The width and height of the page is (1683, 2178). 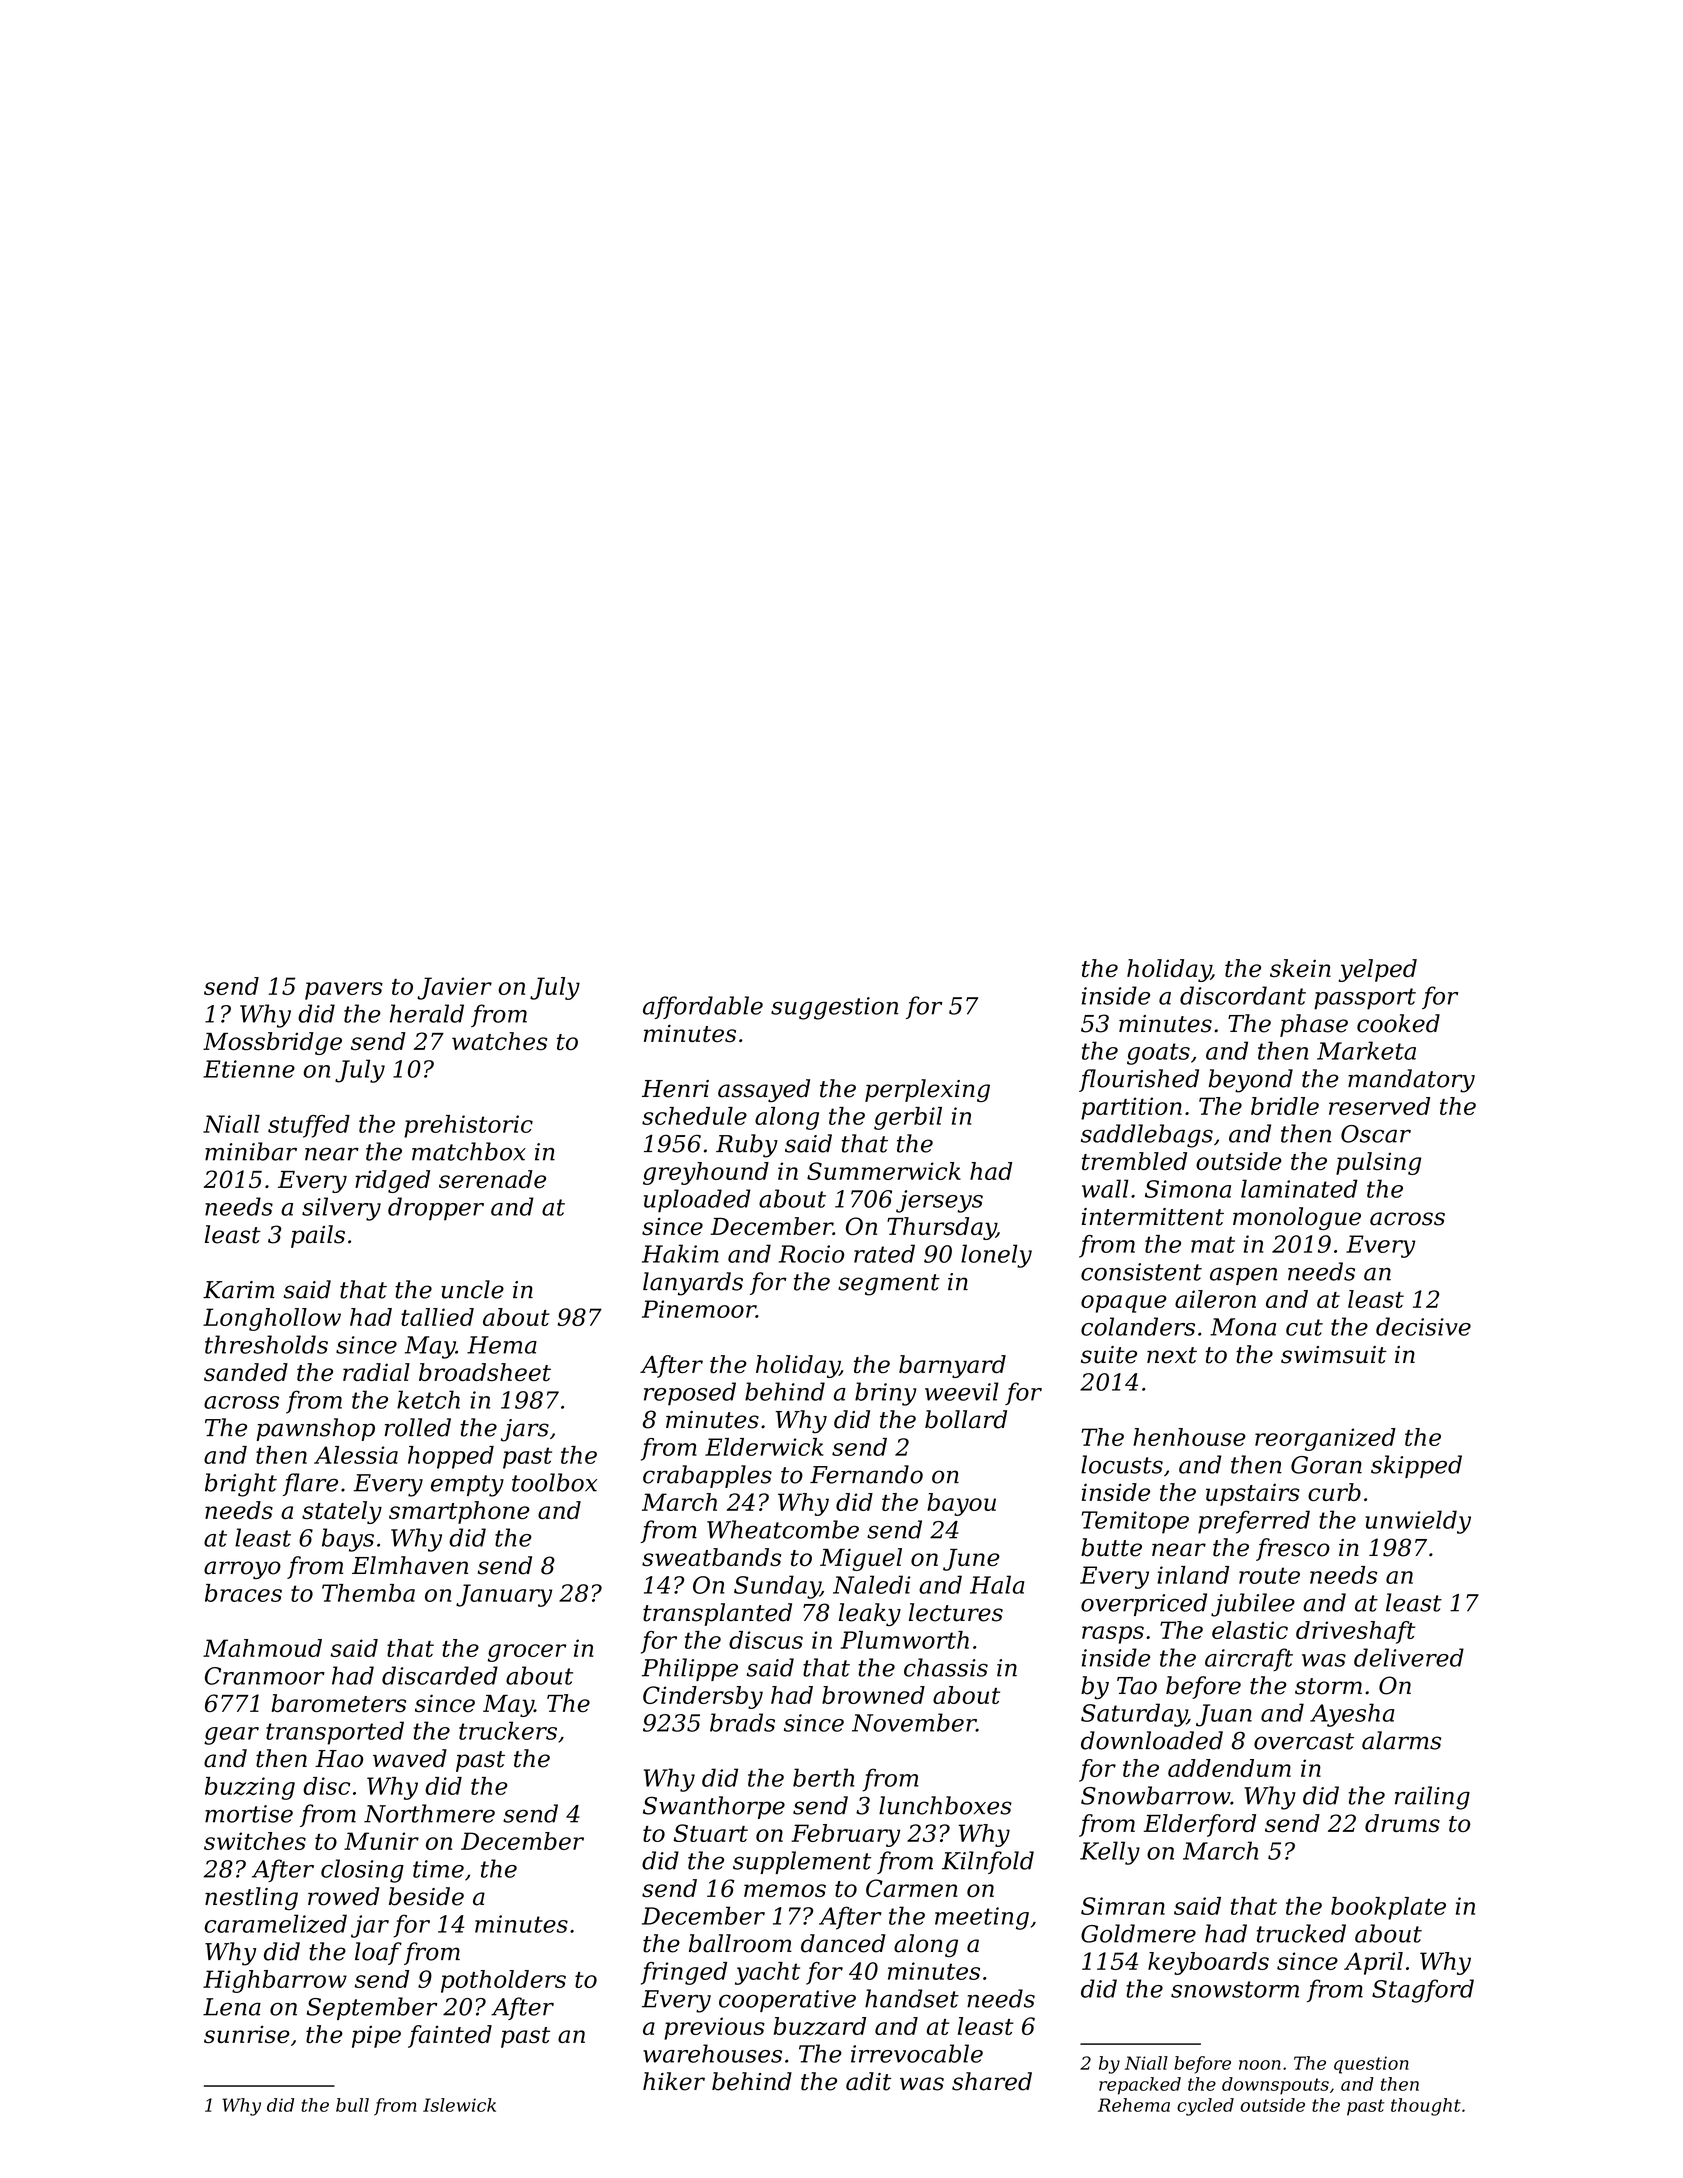 What do you see at coordinates (703, 1697) in the page?
I see `Cindersby` at bounding box center [703, 1697].
